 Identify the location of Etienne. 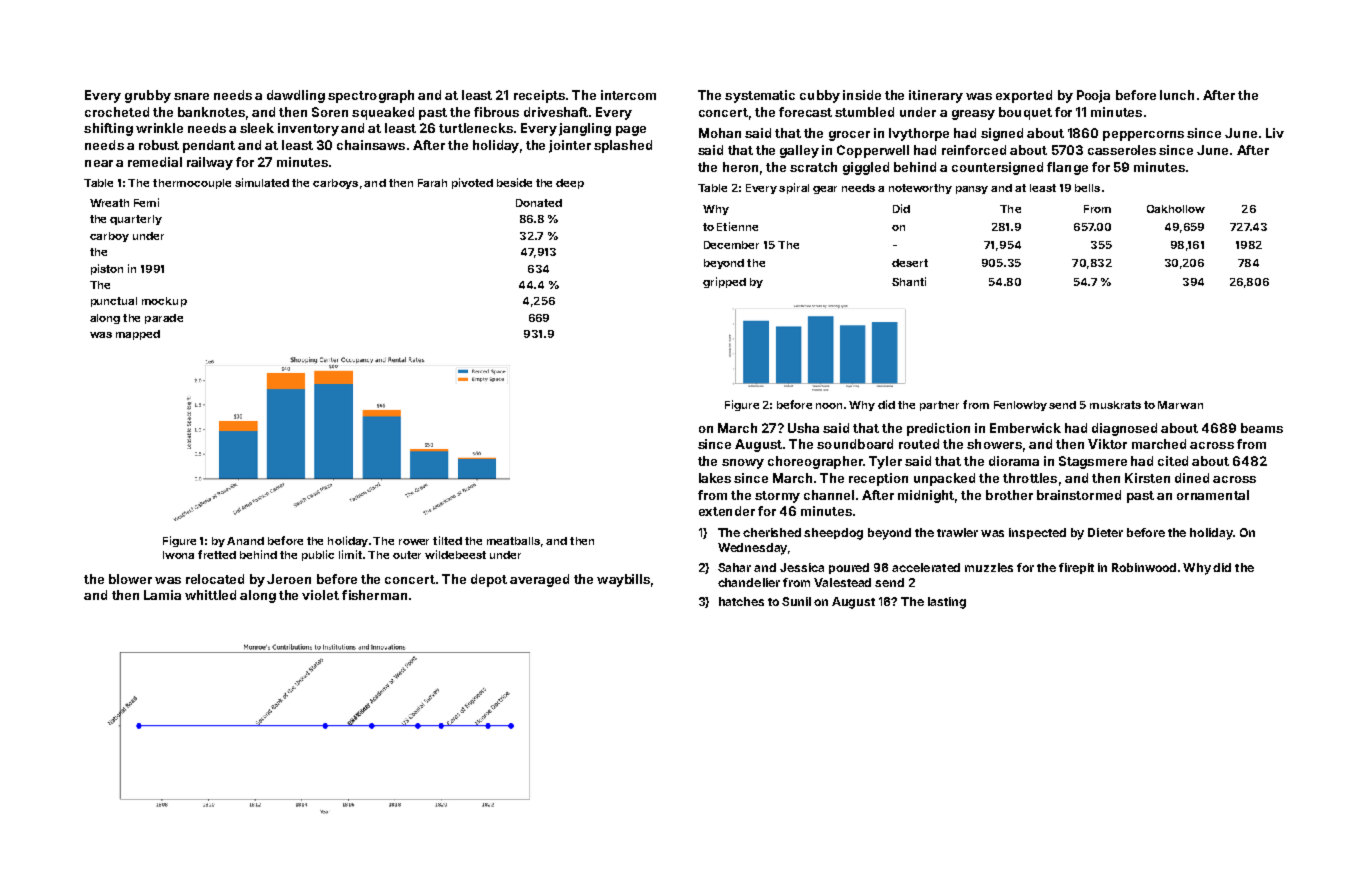
(737, 226).
